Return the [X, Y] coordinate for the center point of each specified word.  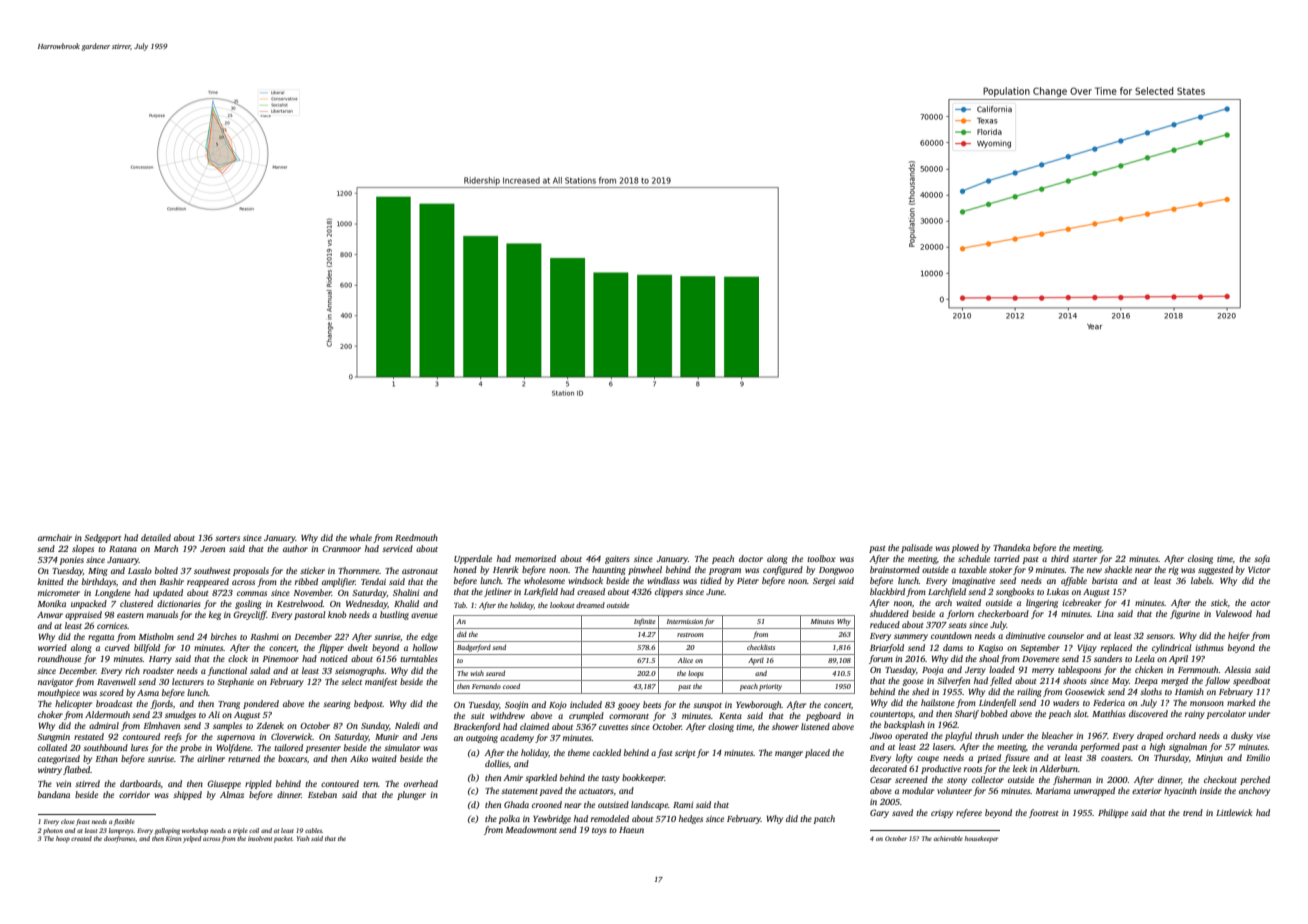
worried [52, 647]
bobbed [994, 713]
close [68, 821]
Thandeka [1011, 547]
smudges [180, 715]
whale [361, 537]
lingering [1042, 603]
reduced [885, 624]
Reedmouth [416, 537]
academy [517, 738]
